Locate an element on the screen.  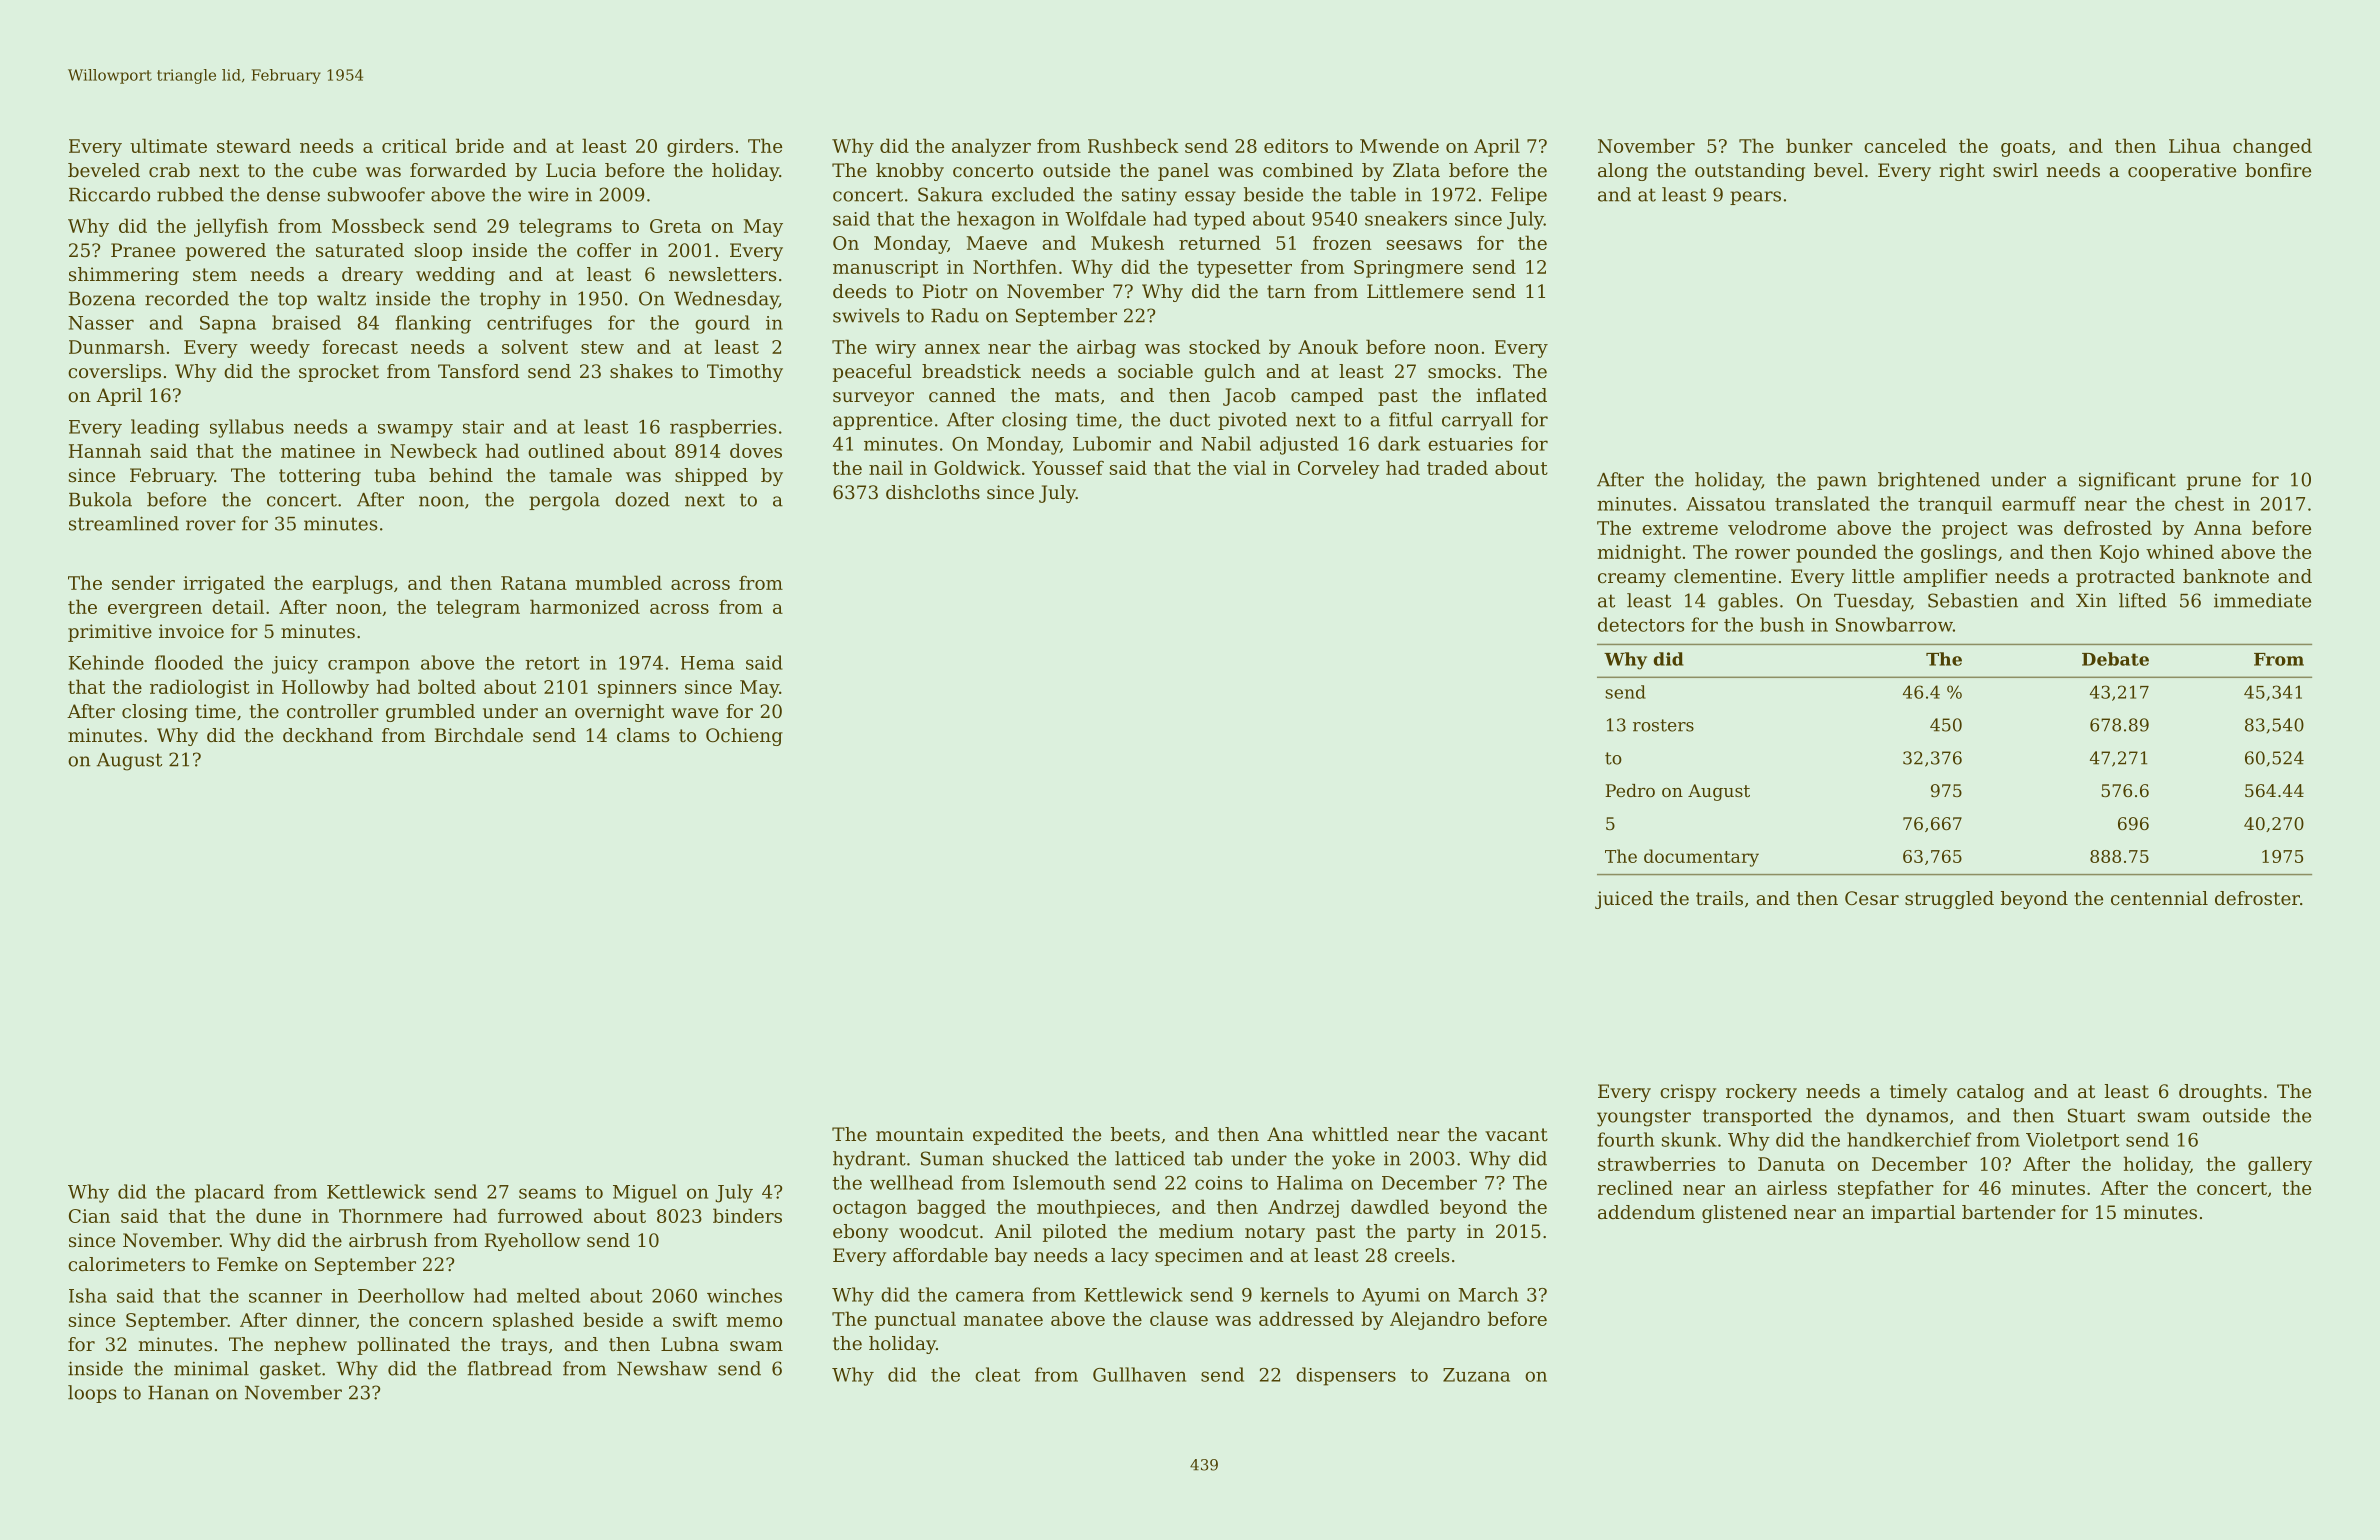
analyzer is located at coordinates (991, 147).
